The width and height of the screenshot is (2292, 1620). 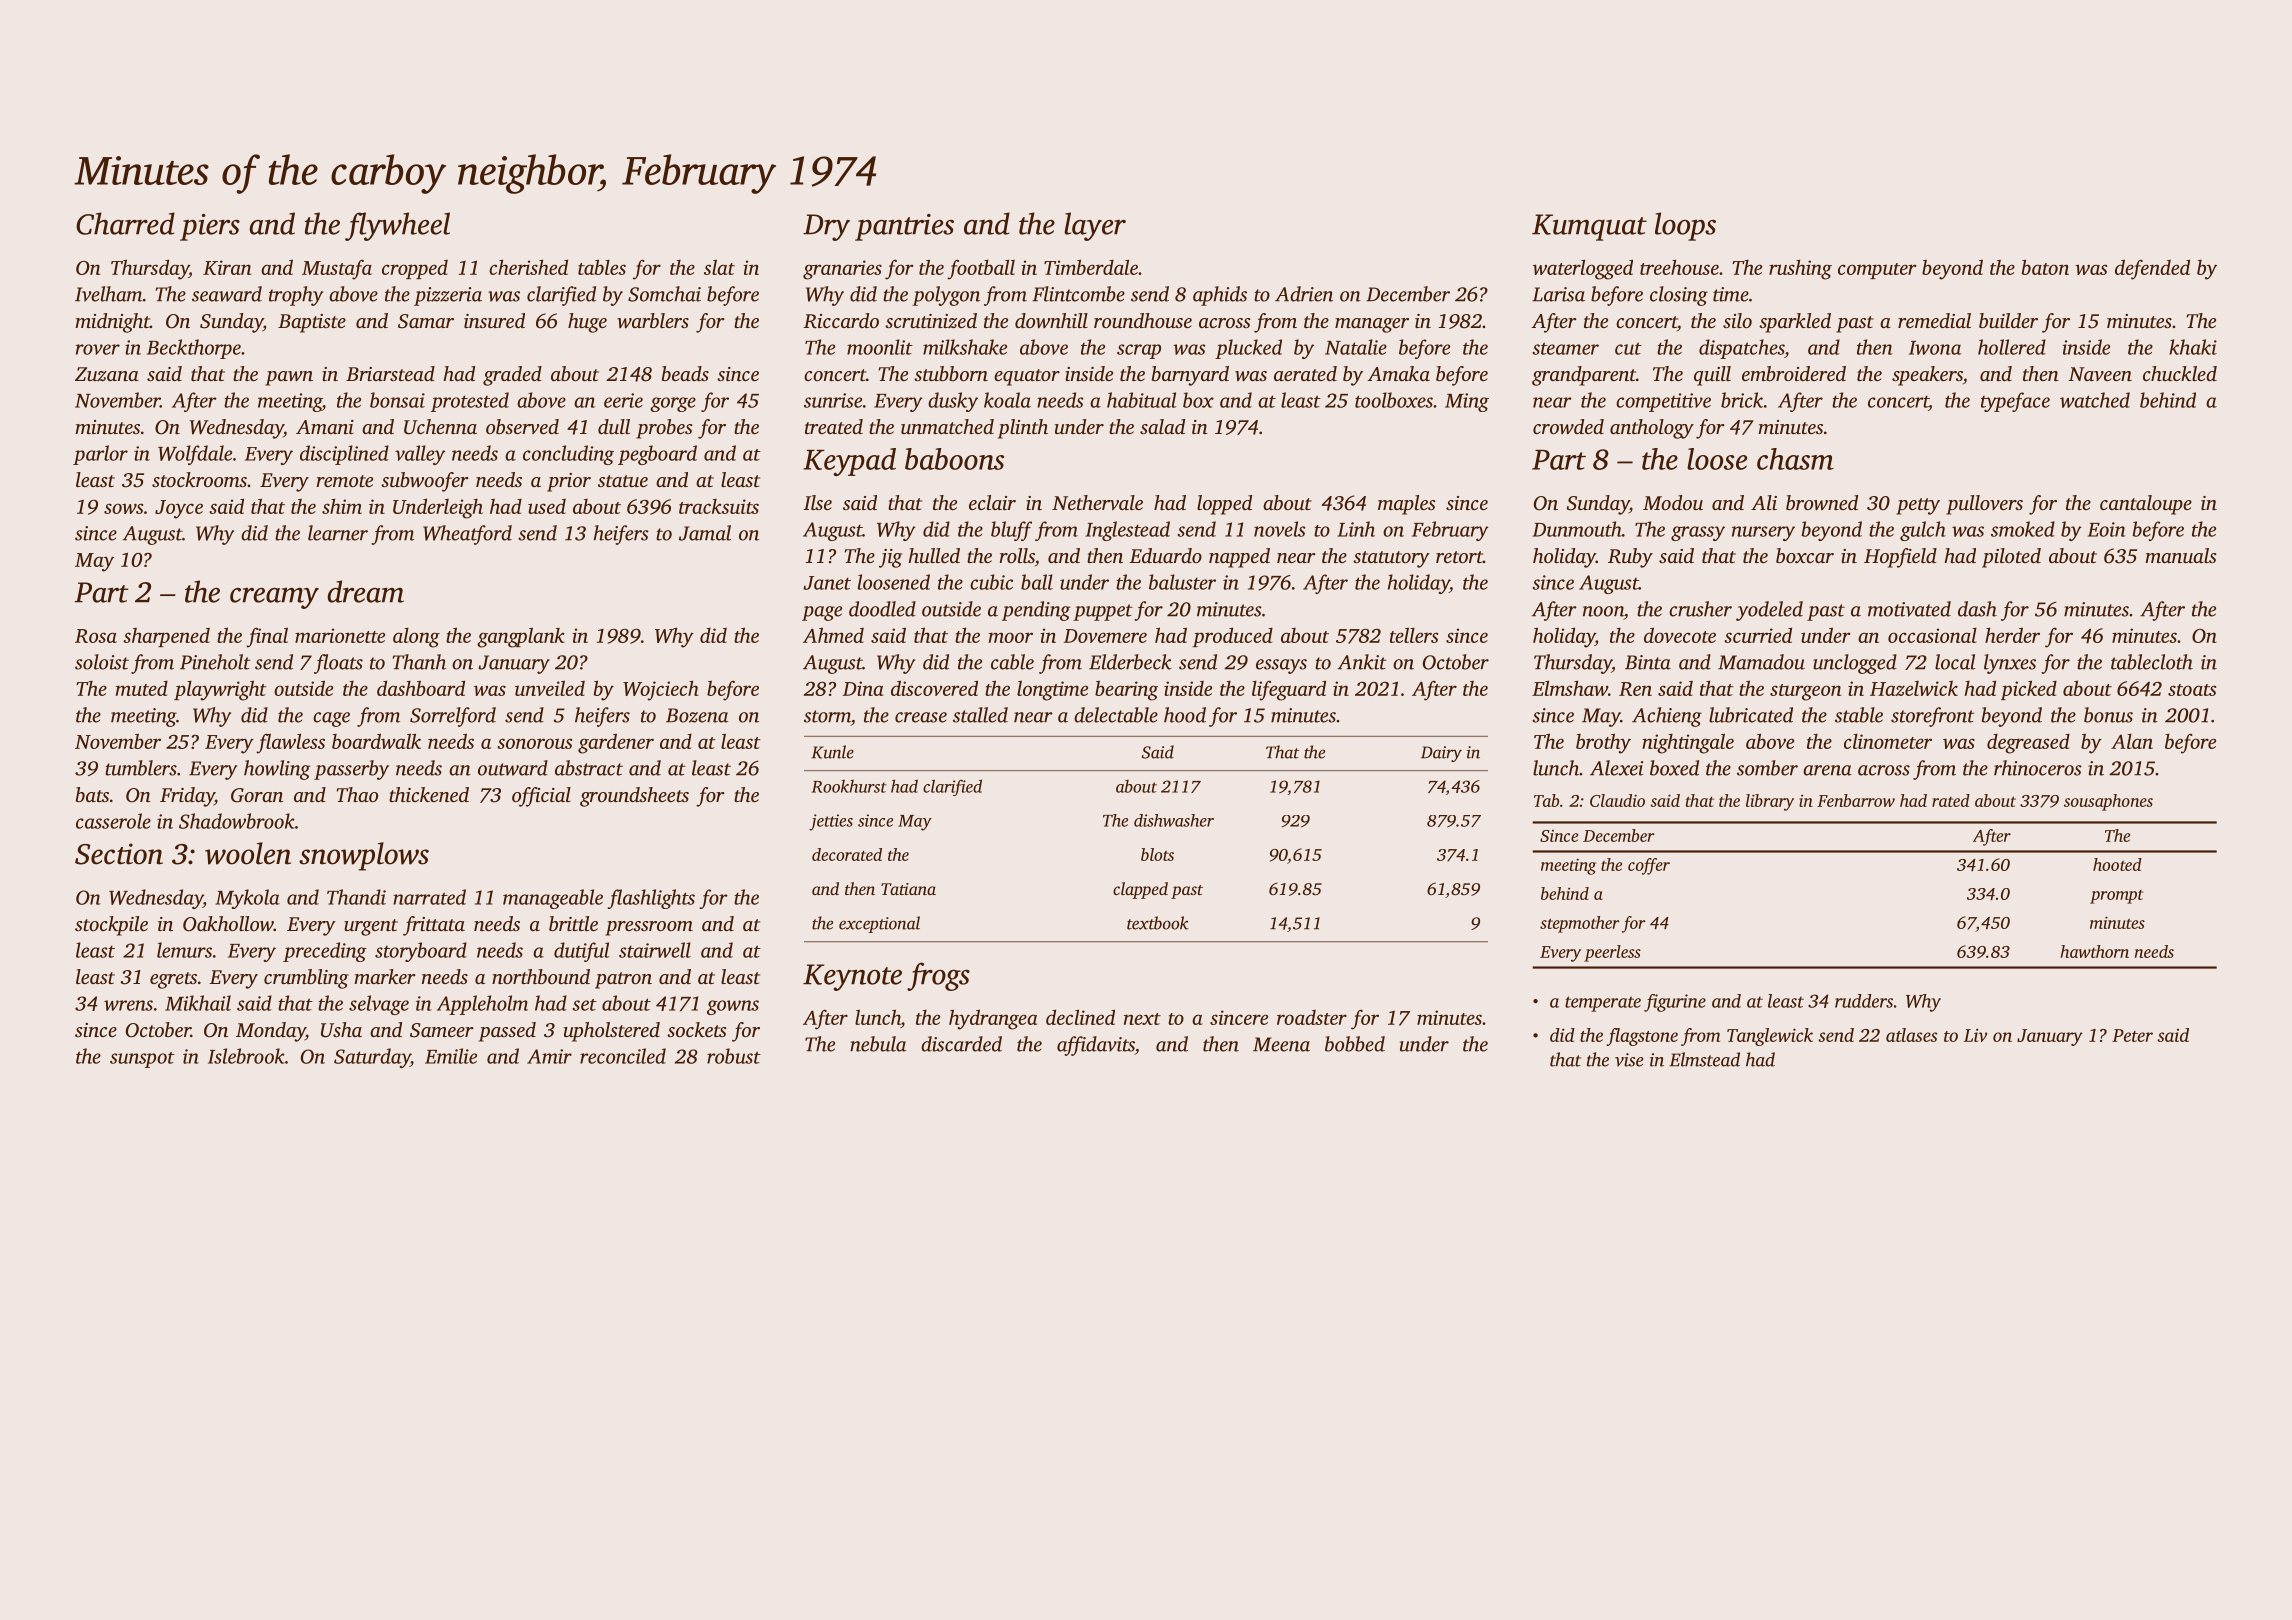 What do you see at coordinates (1036, 611) in the screenshot?
I see `pending` at bounding box center [1036, 611].
